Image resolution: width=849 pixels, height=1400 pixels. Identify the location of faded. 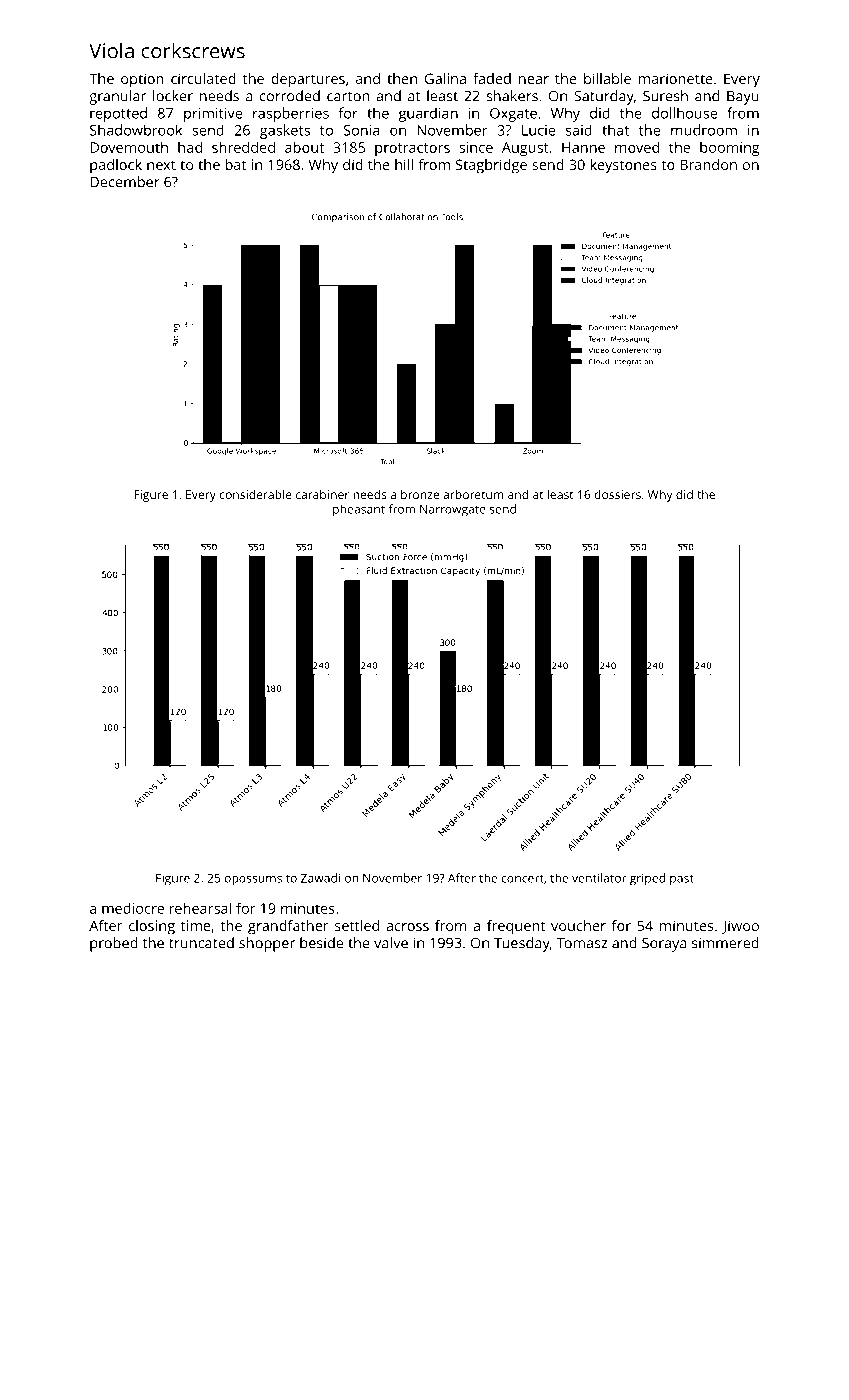
(492, 78).
